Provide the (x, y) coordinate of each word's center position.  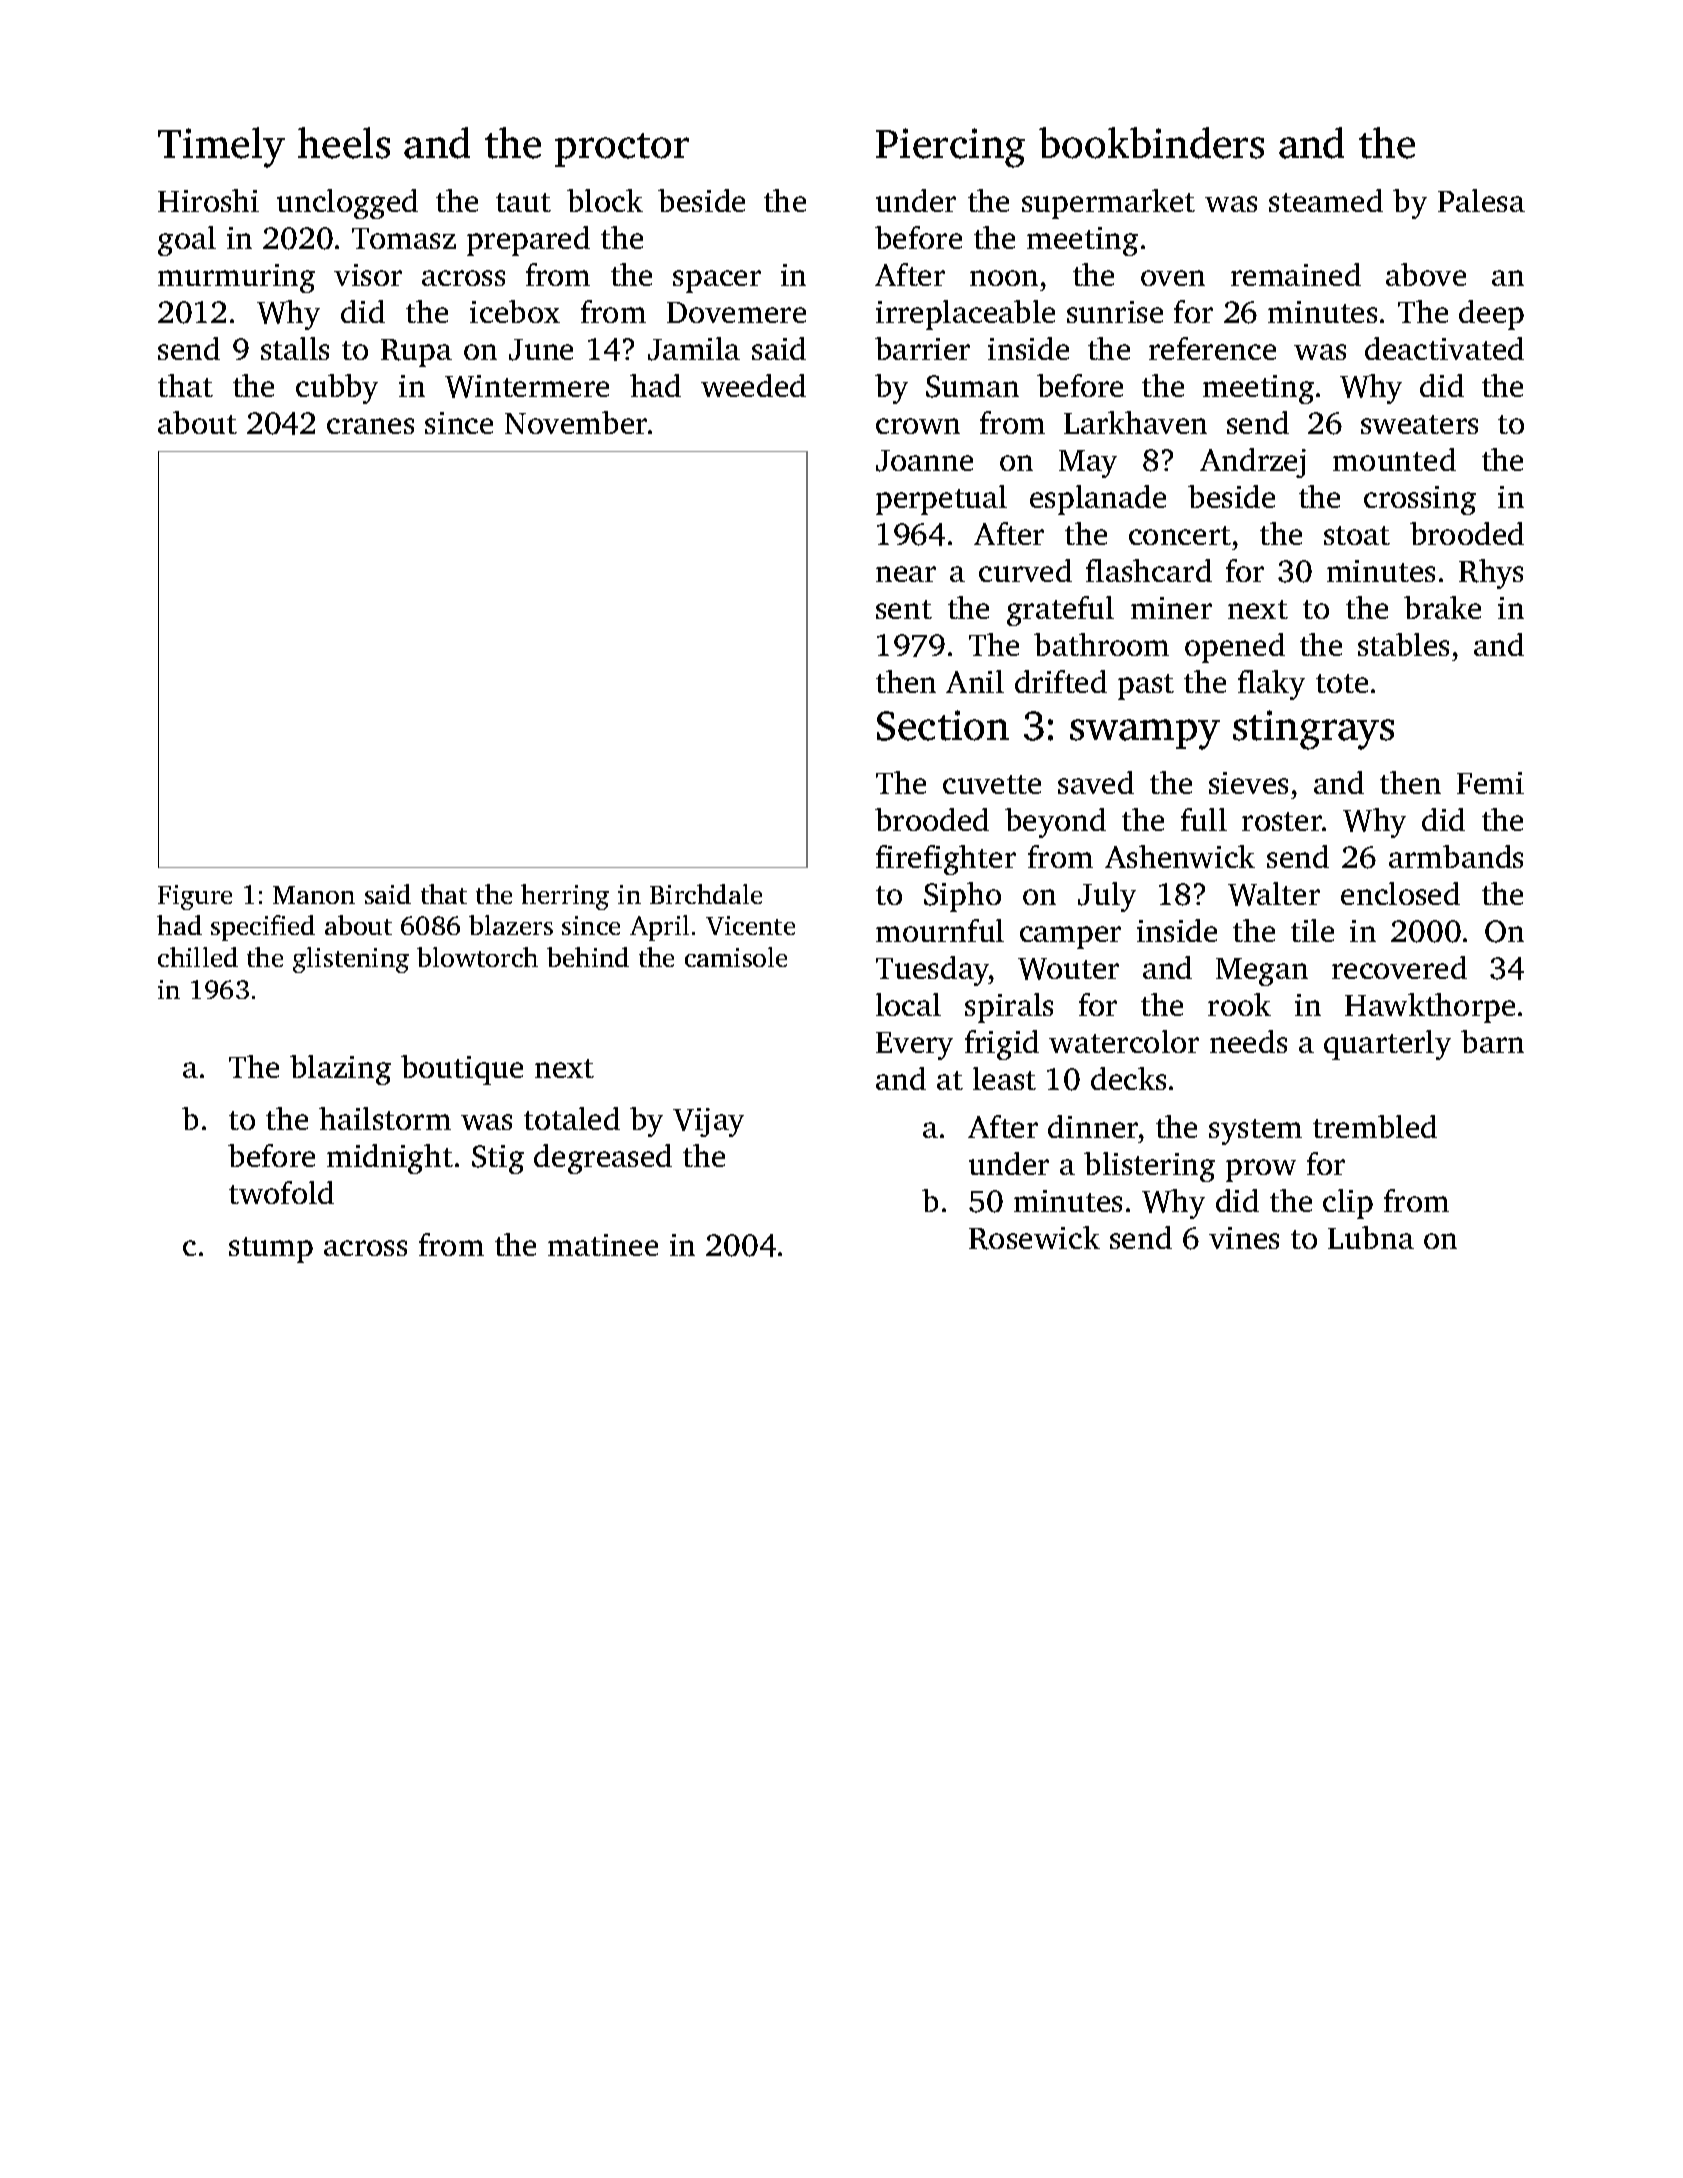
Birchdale (706, 894)
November (576, 422)
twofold (281, 1192)
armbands (1456, 856)
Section (943, 725)
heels (344, 143)
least (1004, 1078)
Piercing (950, 148)
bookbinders (1151, 143)
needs (1248, 1041)
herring (565, 897)
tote (1342, 683)
